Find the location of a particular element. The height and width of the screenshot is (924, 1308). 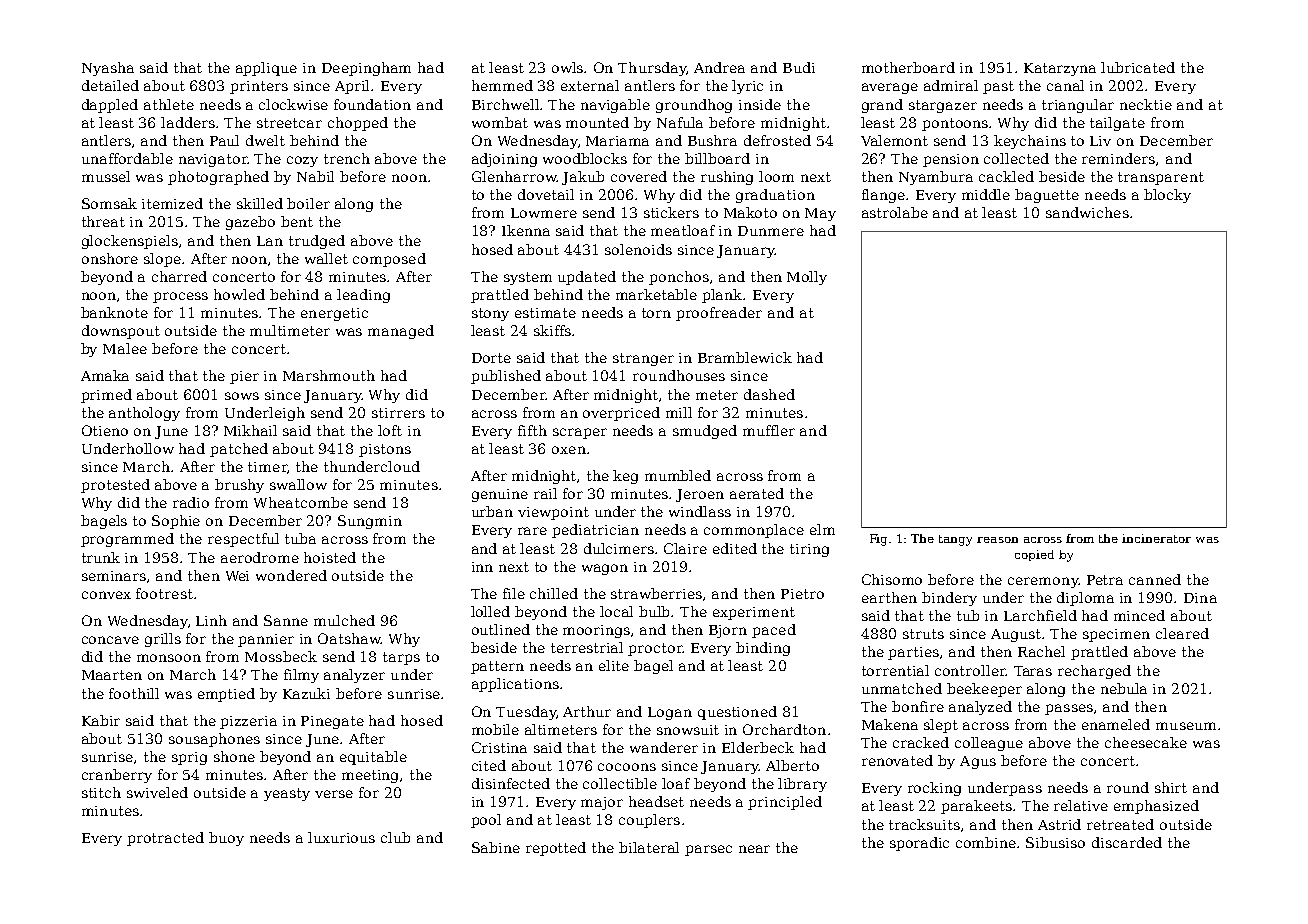

Malee is located at coordinates (125, 348).
